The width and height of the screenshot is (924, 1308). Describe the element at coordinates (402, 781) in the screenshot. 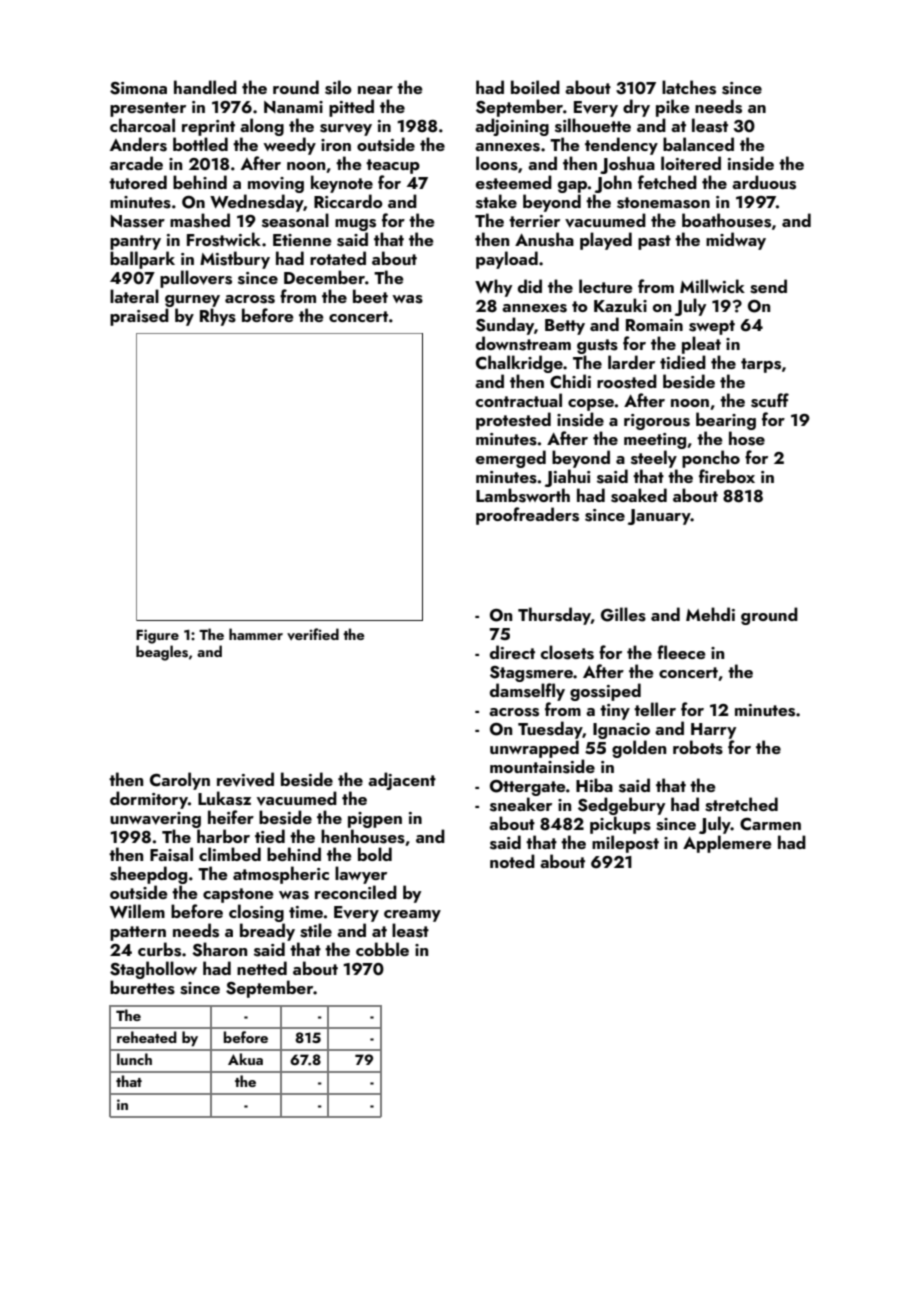

I see `adjacent` at that location.
